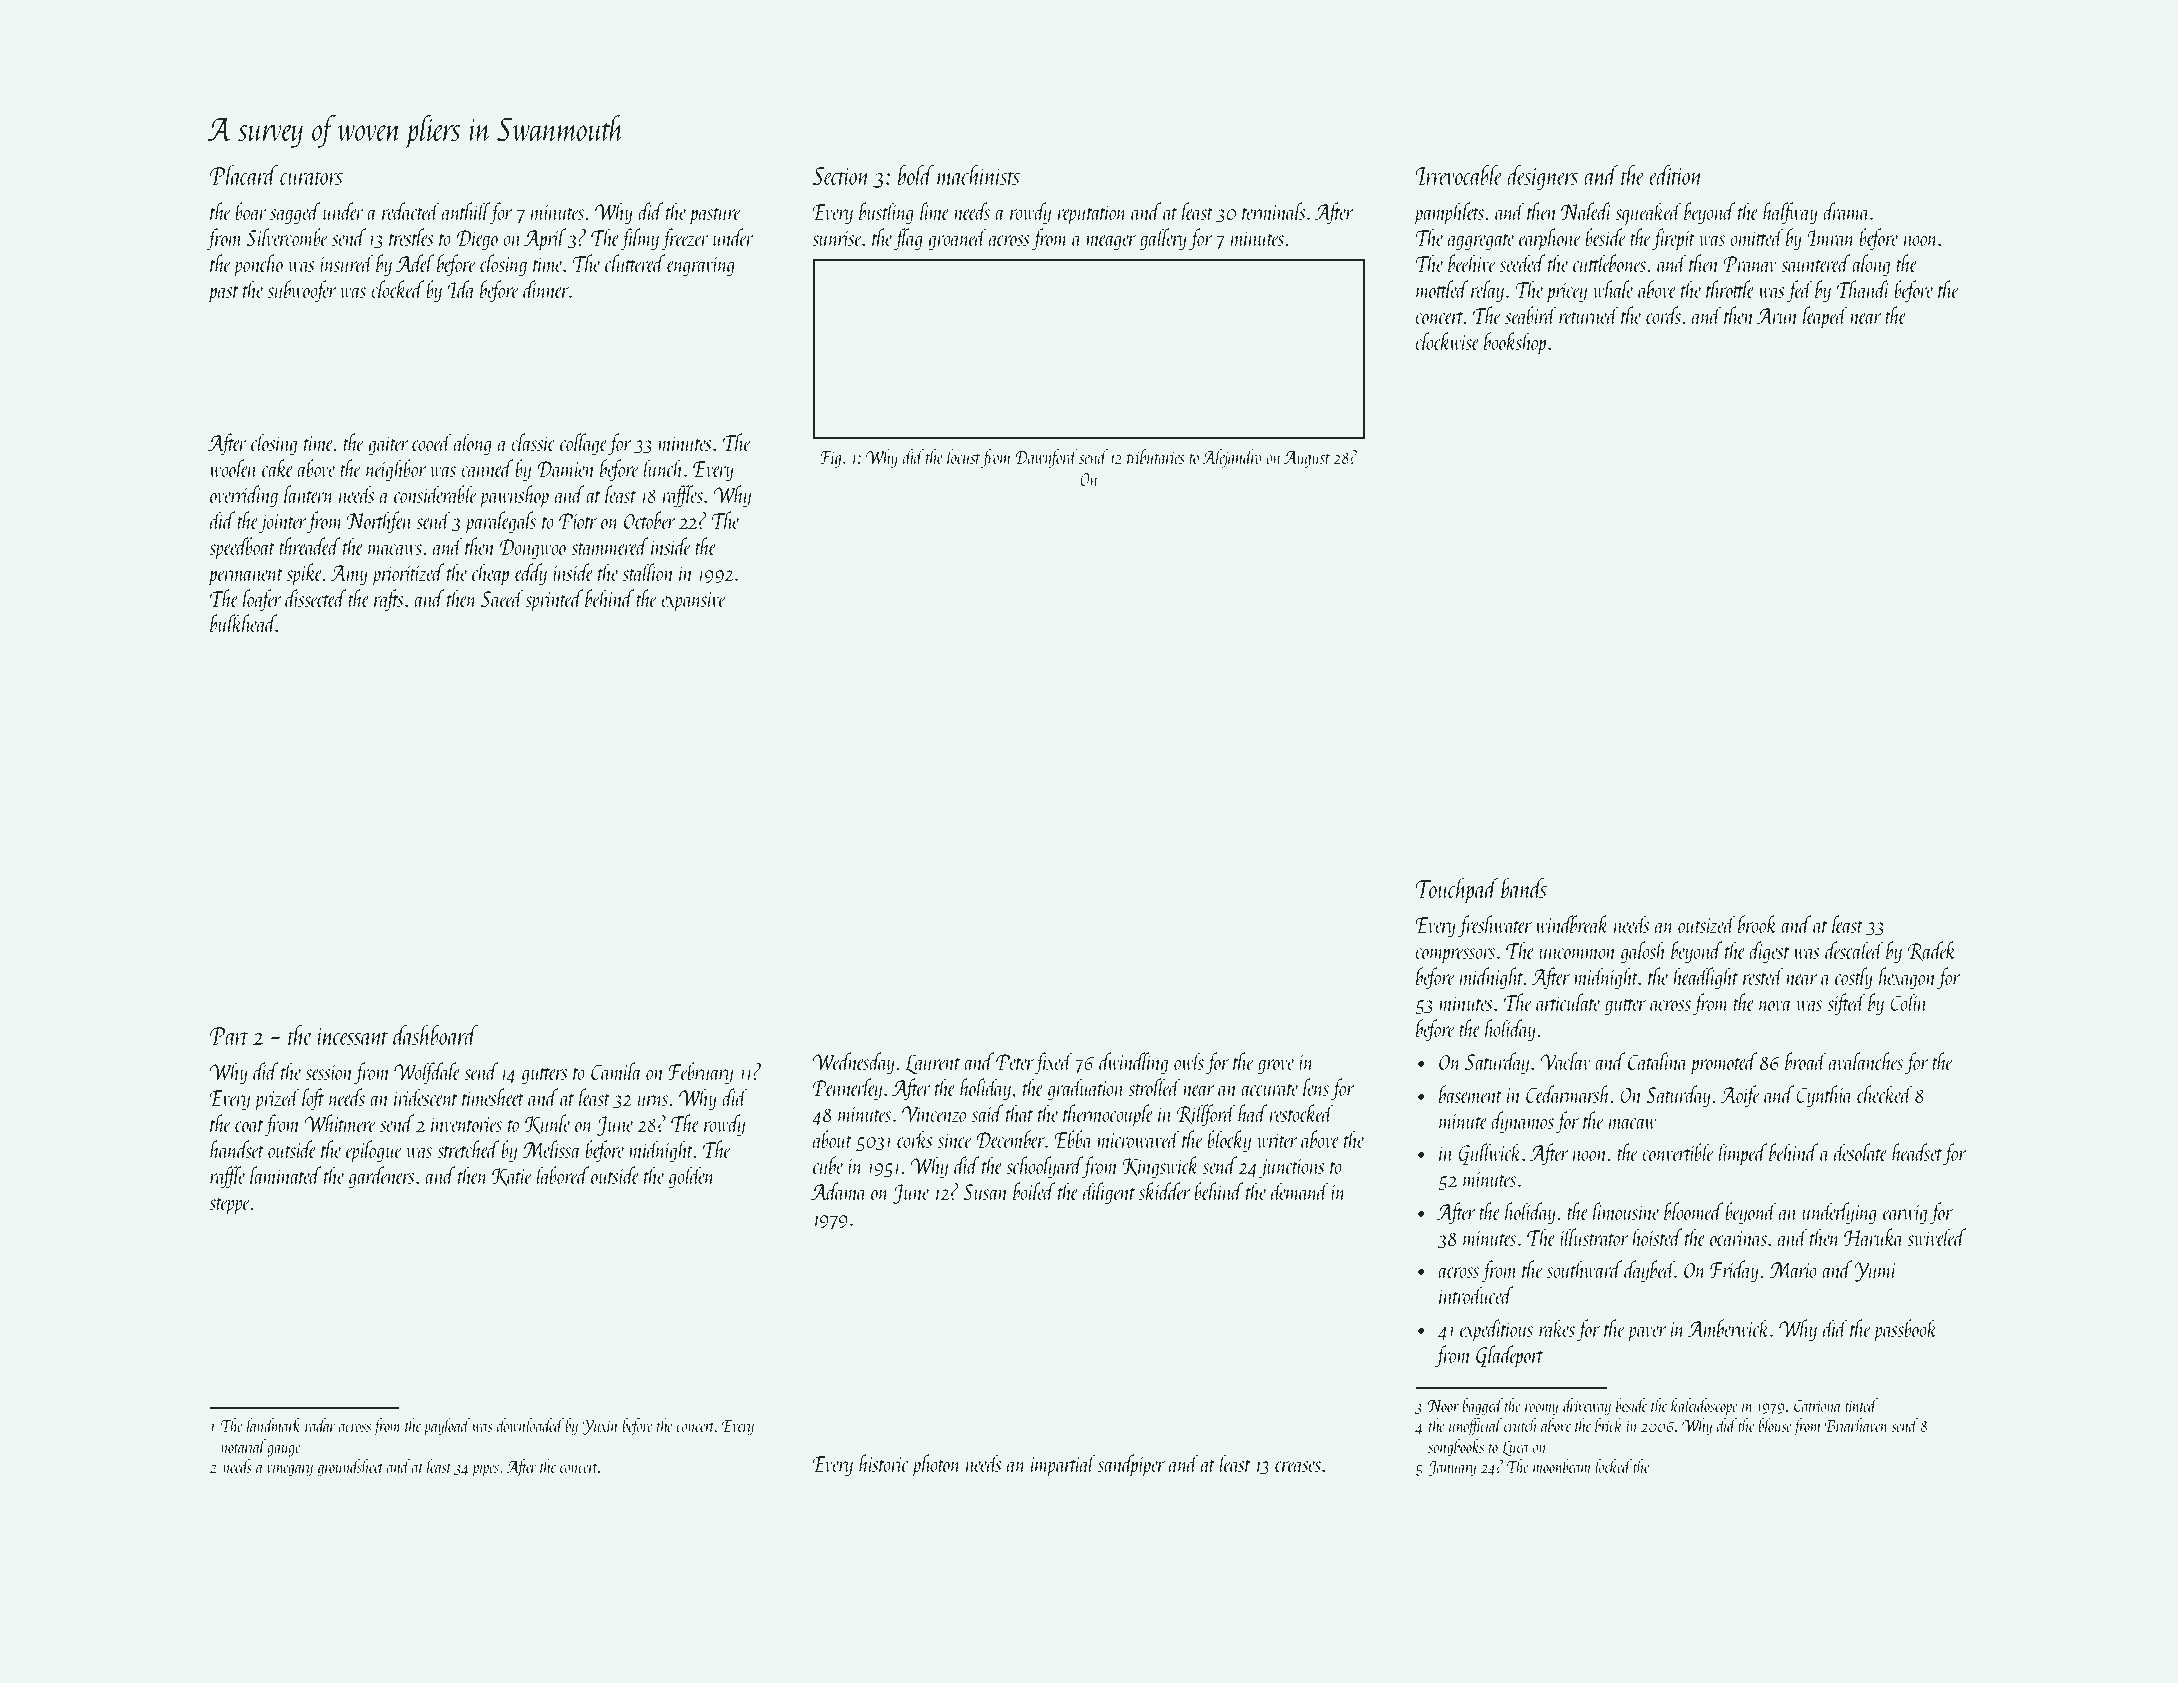 The height and width of the document is (1683, 2178). Describe the element at coordinates (1917, 1152) in the document. I see `headset` at that location.
